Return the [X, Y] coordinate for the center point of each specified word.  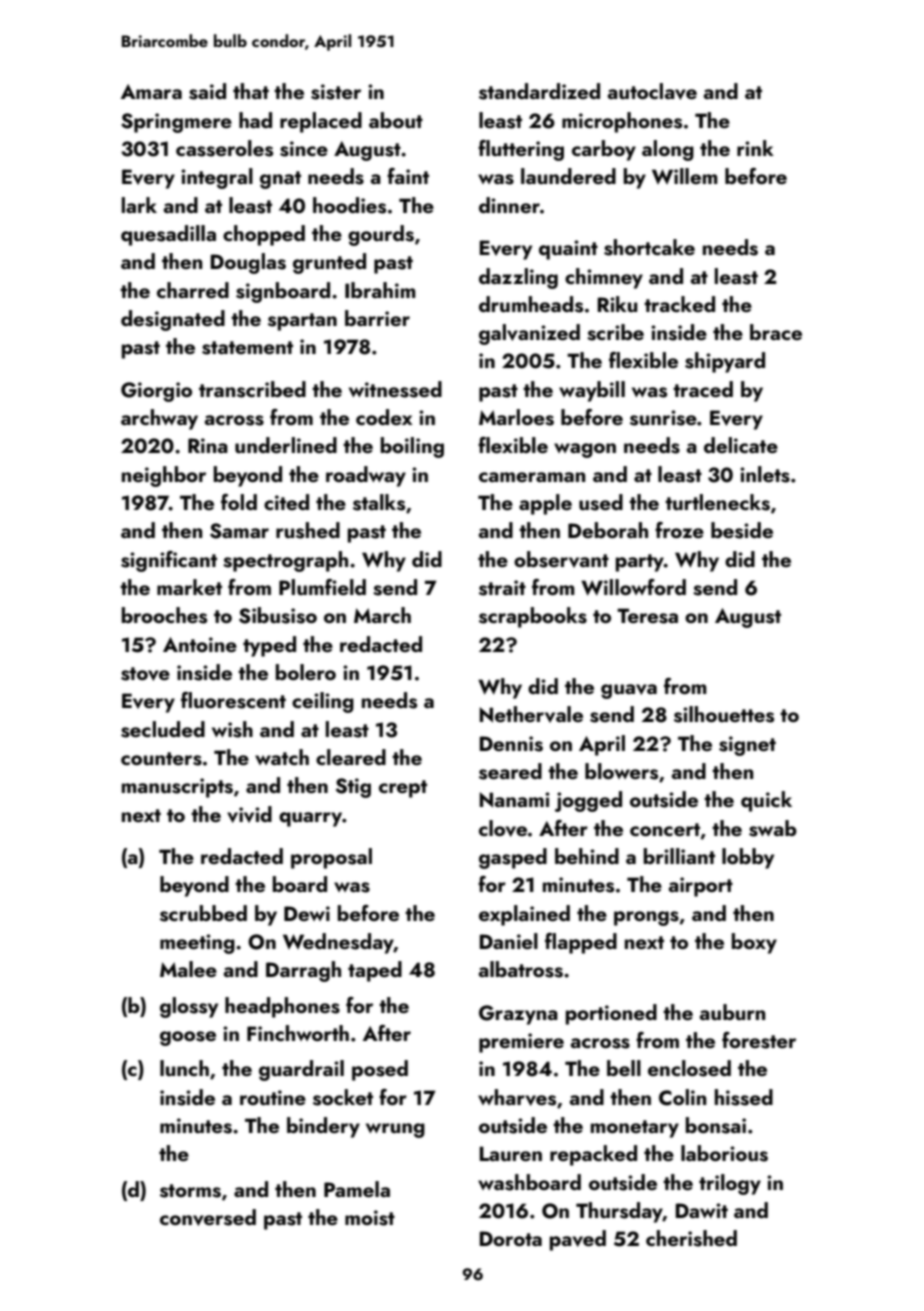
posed [380, 1070]
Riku [617, 304]
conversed [208, 1217]
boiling [412, 447]
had [255, 120]
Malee [188, 969]
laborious [724, 1153]
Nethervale [531, 714]
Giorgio [156, 392]
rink [755, 148]
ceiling [323, 702]
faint [408, 176]
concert [665, 829]
